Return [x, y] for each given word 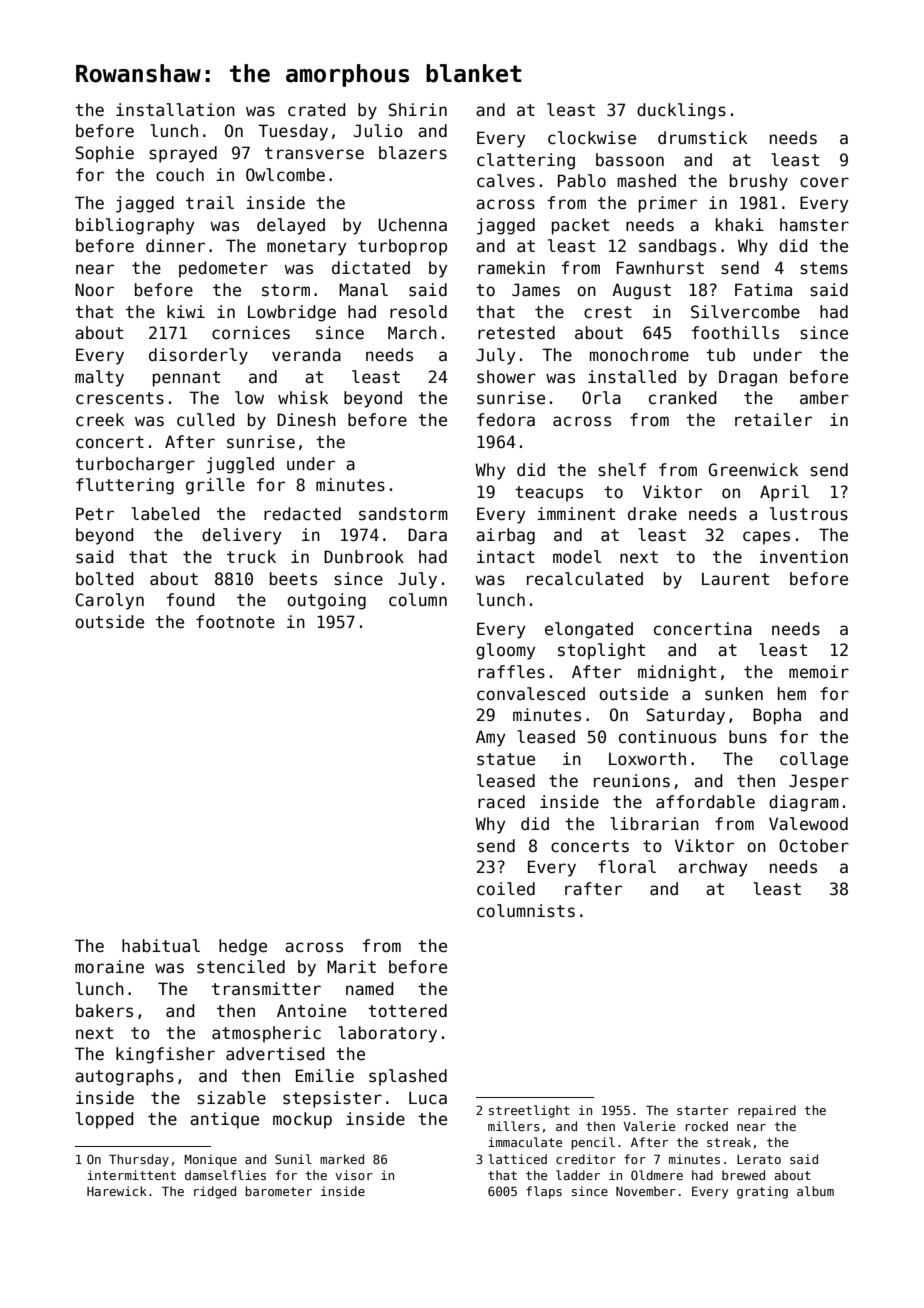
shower [506, 377]
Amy [490, 738]
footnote [235, 622]
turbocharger [135, 465]
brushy [759, 182]
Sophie [104, 154]
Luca [428, 1098]
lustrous [809, 514]
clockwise [592, 138]
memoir [819, 672]
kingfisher [165, 1055]
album [815, 1191]
